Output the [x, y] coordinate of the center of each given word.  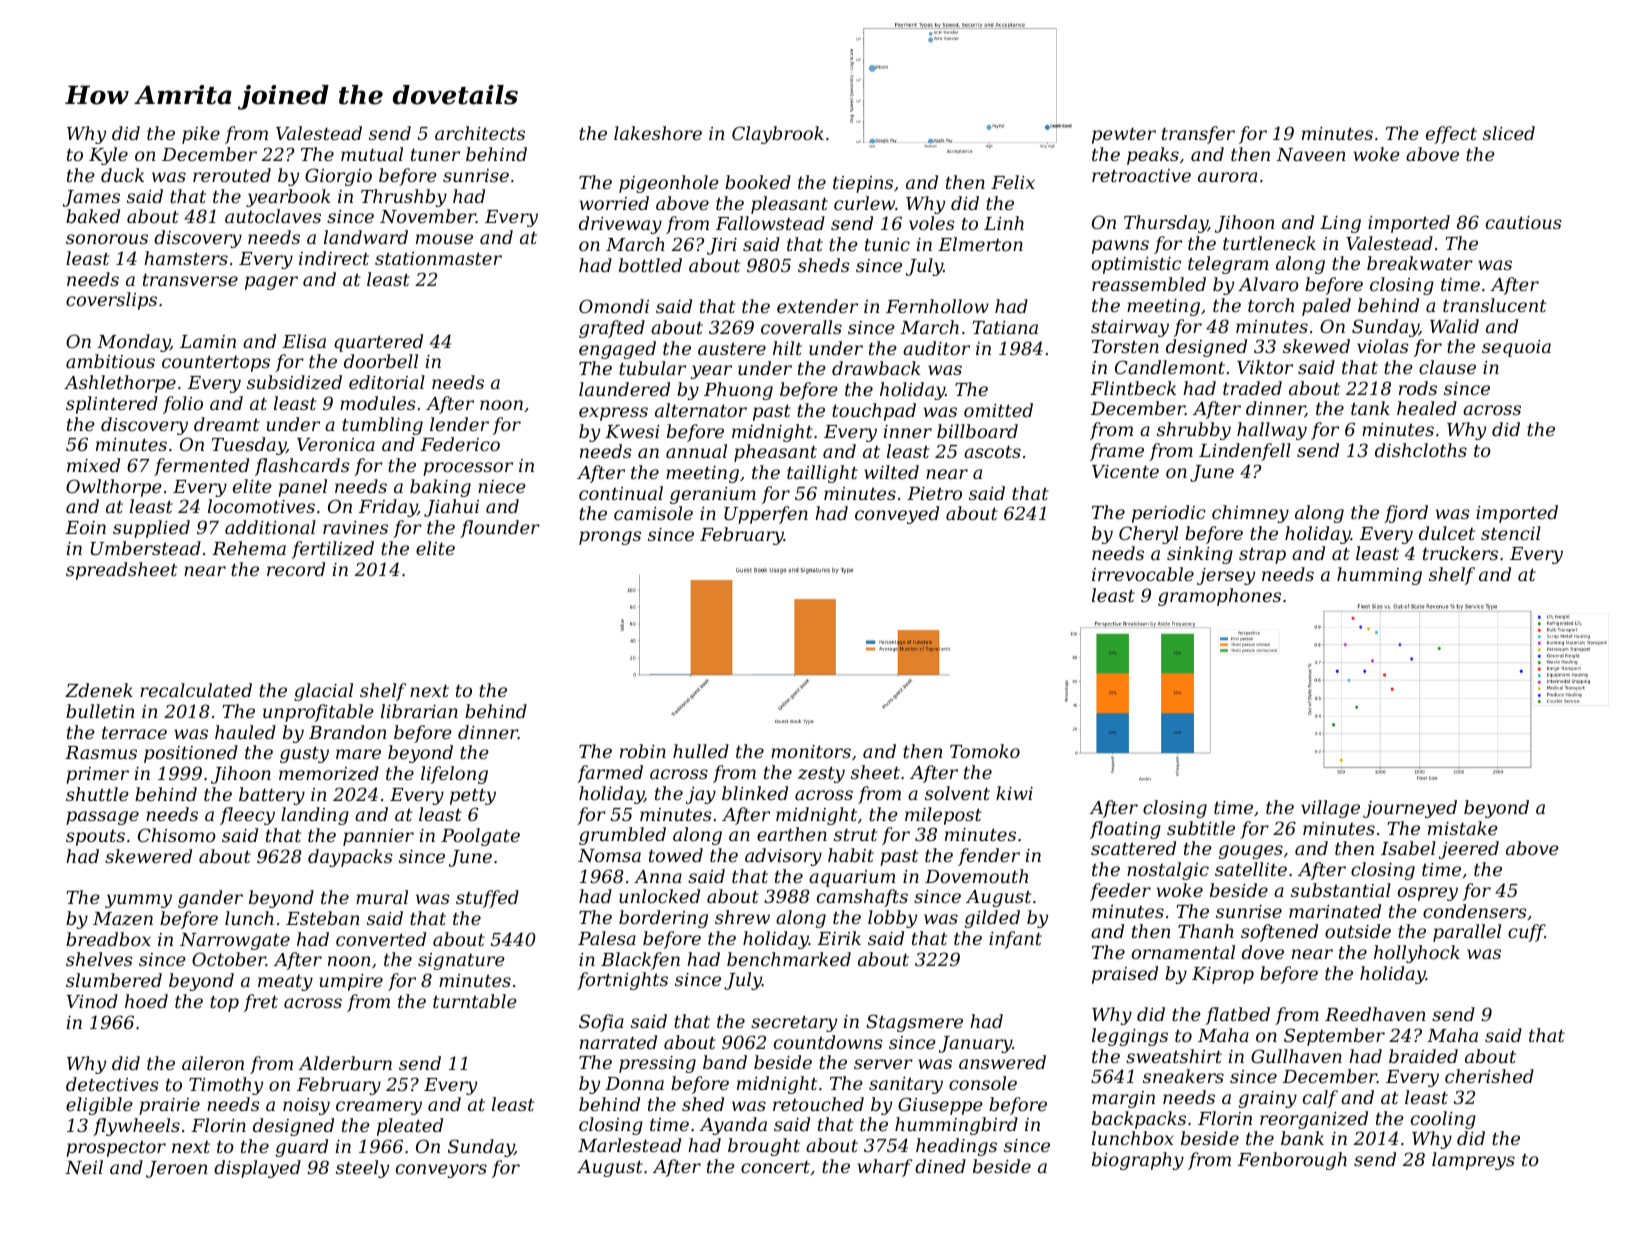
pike [201, 135]
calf [1320, 1099]
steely [362, 1169]
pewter [1124, 135]
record [296, 569]
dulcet [1447, 533]
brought [764, 1147]
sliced [1509, 133]
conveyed [897, 515]
